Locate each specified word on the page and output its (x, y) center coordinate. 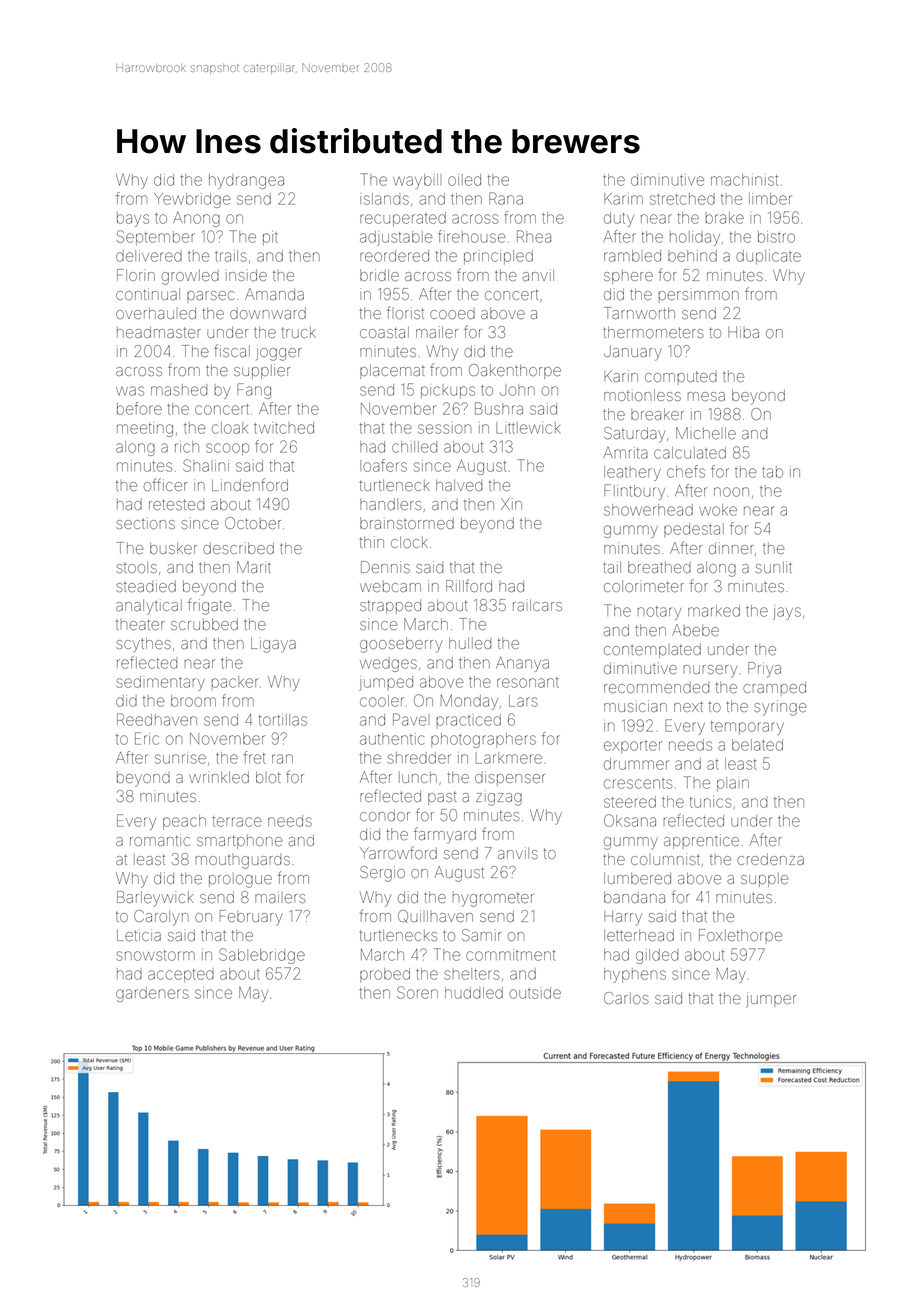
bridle (379, 275)
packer (235, 682)
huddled (474, 993)
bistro (776, 237)
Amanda (274, 294)
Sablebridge (262, 956)
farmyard (445, 835)
